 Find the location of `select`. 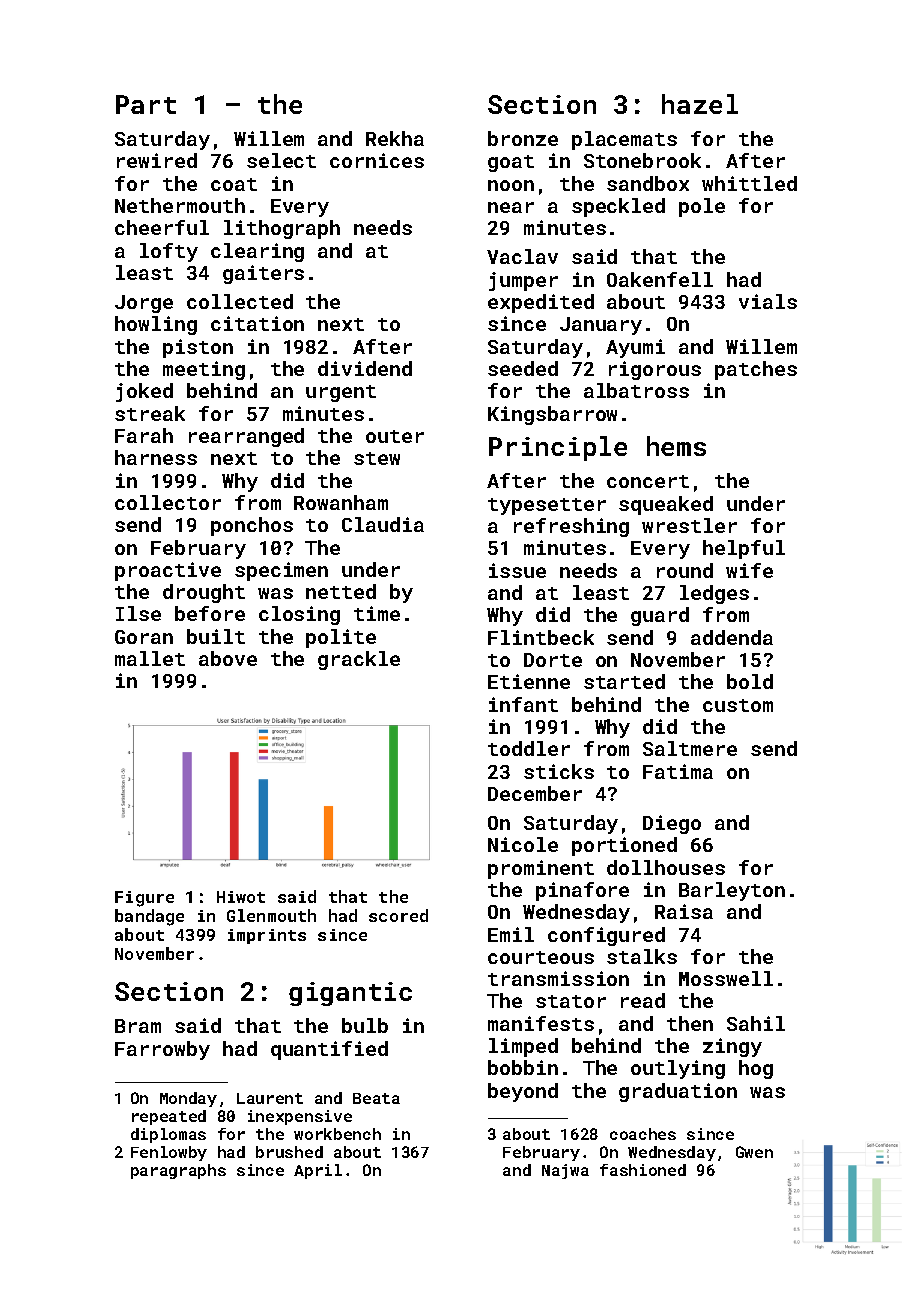

select is located at coordinates (281, 160).
